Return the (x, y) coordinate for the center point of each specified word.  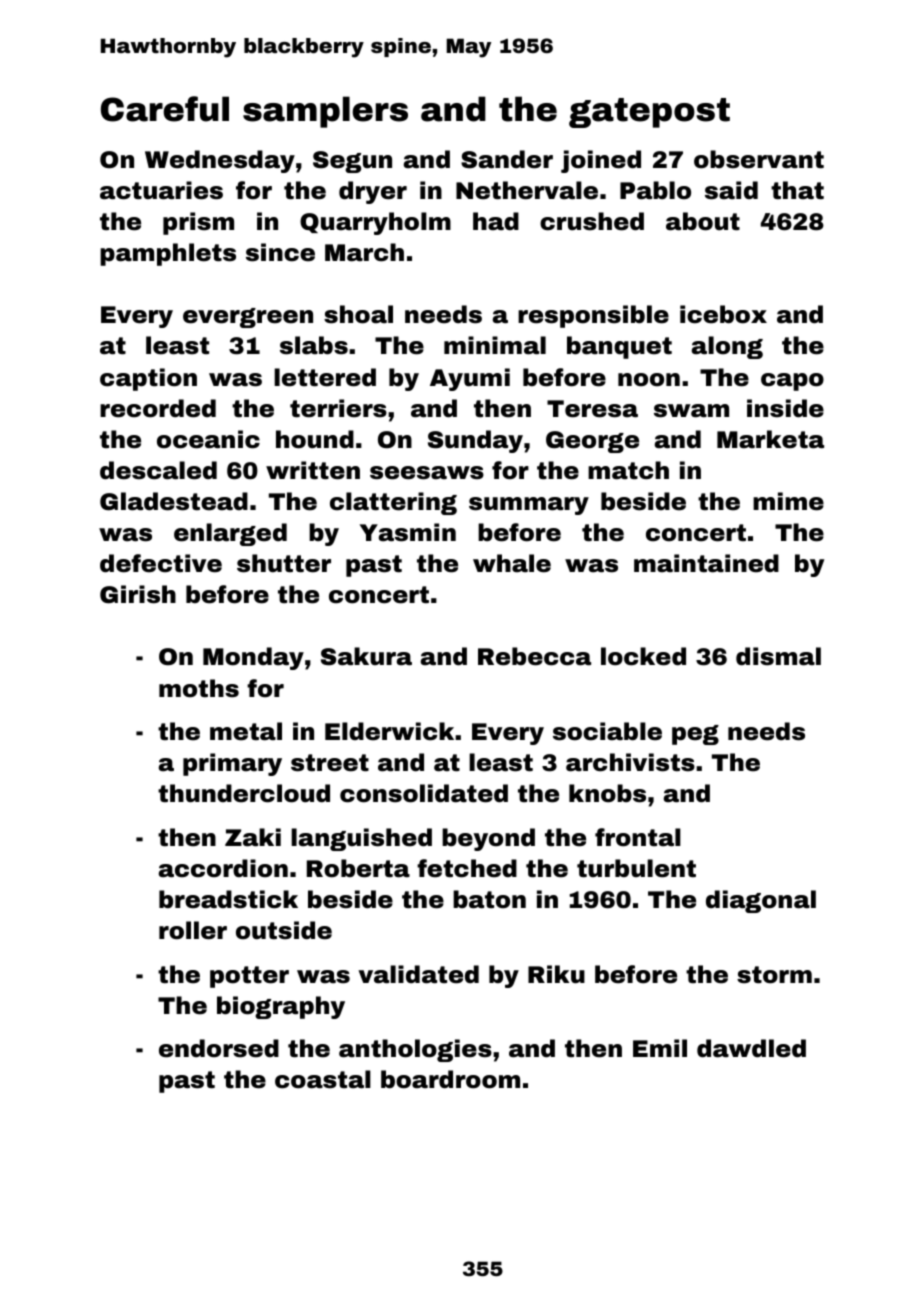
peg (695, 735)
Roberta (358, 868)
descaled (158, 470)
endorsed (219, 1048)
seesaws (427, 473)
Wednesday (220, 161)
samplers (325, 112)
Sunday (475, 441)
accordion (223, 868)
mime (788, 501)
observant (759, 159)
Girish (138, 594)
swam (691, 411)
